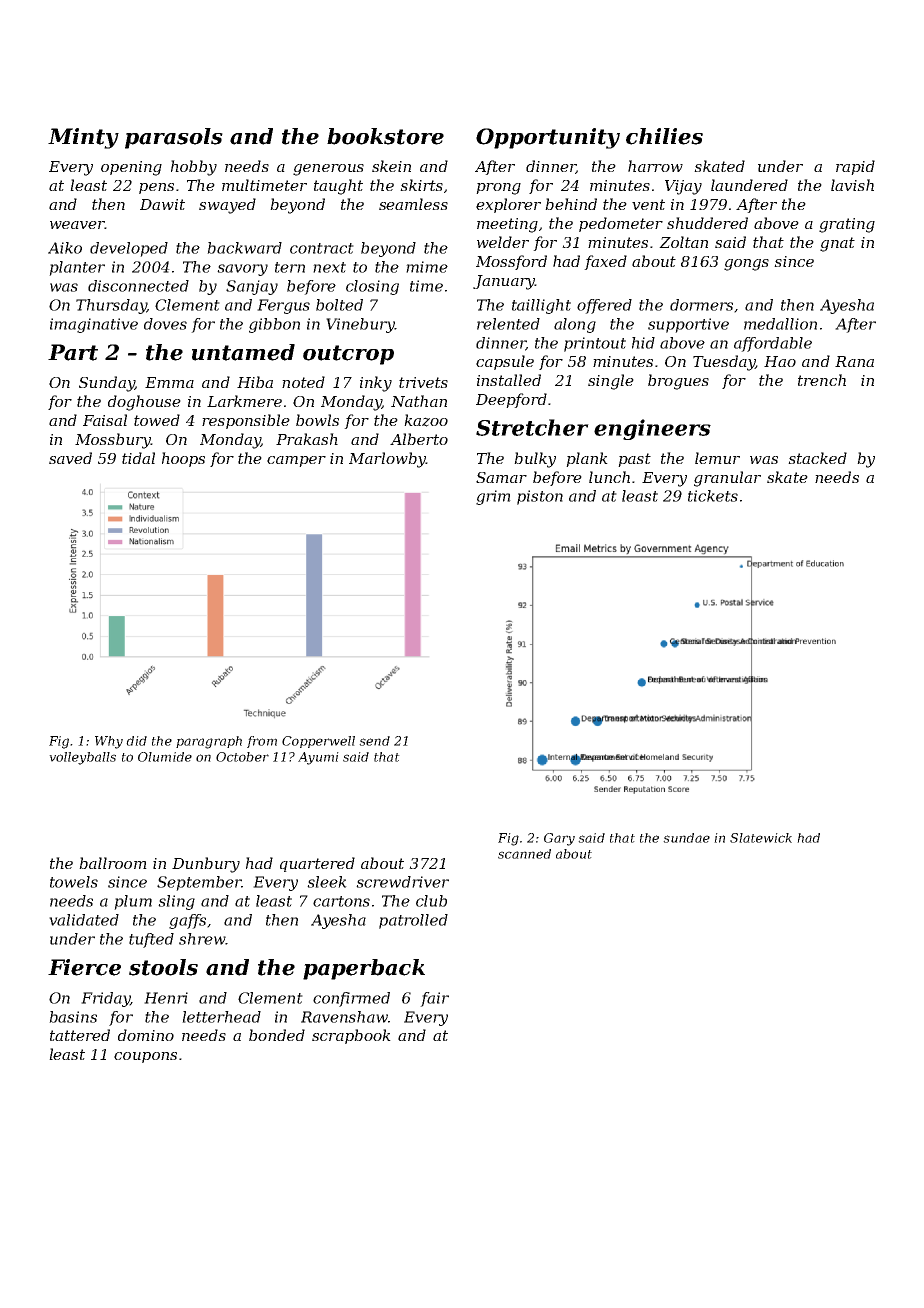  What do you see at coordinates (713, 496) in the document?
I see `tickets` at bounding box center [713, 496].
